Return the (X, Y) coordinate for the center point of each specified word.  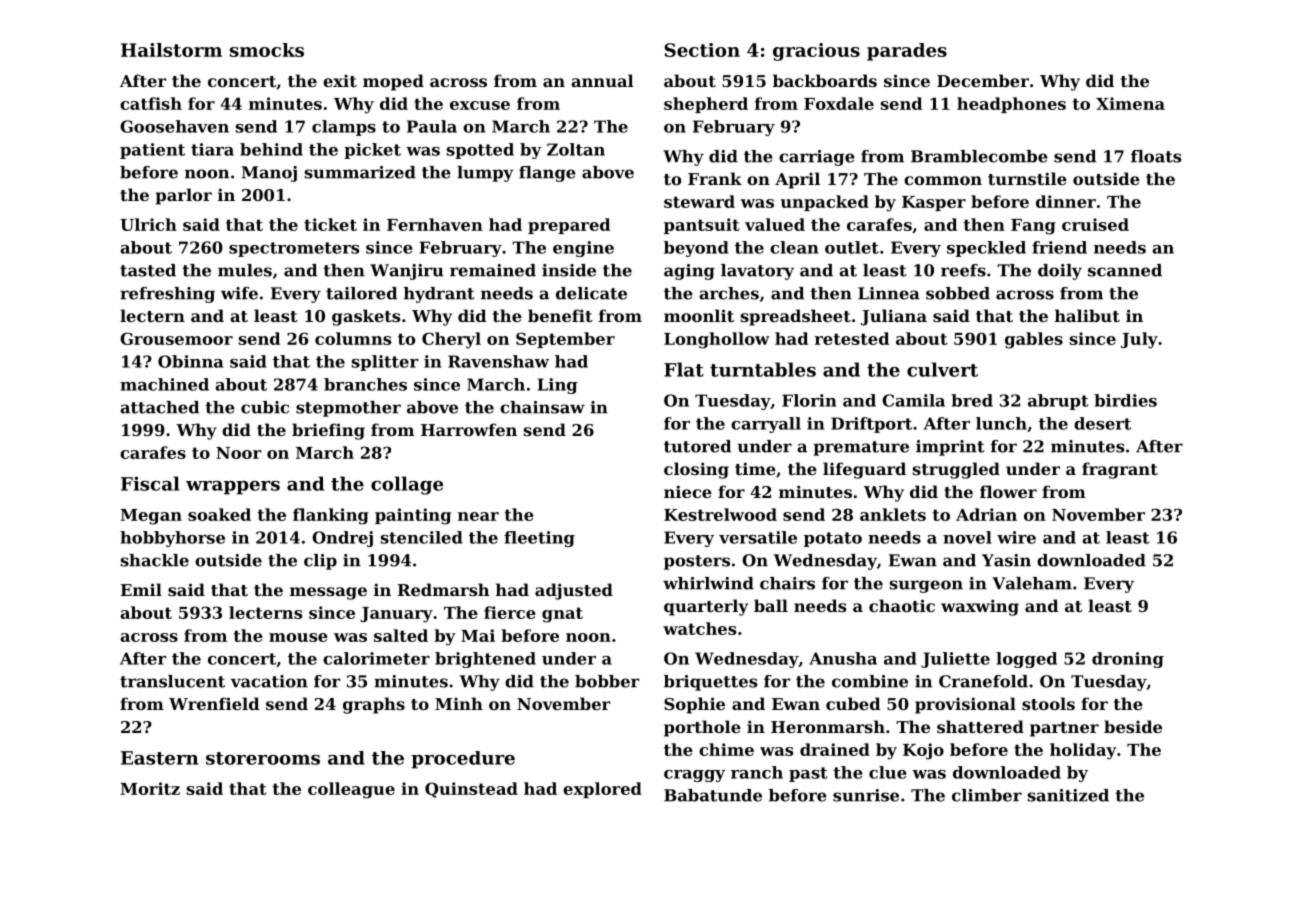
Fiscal (150, 483)
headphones (1011, 105)
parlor (184, 196)
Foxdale (839, 103)
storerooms (263, 758)
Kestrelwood (720, 514)
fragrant (1120, 470)
